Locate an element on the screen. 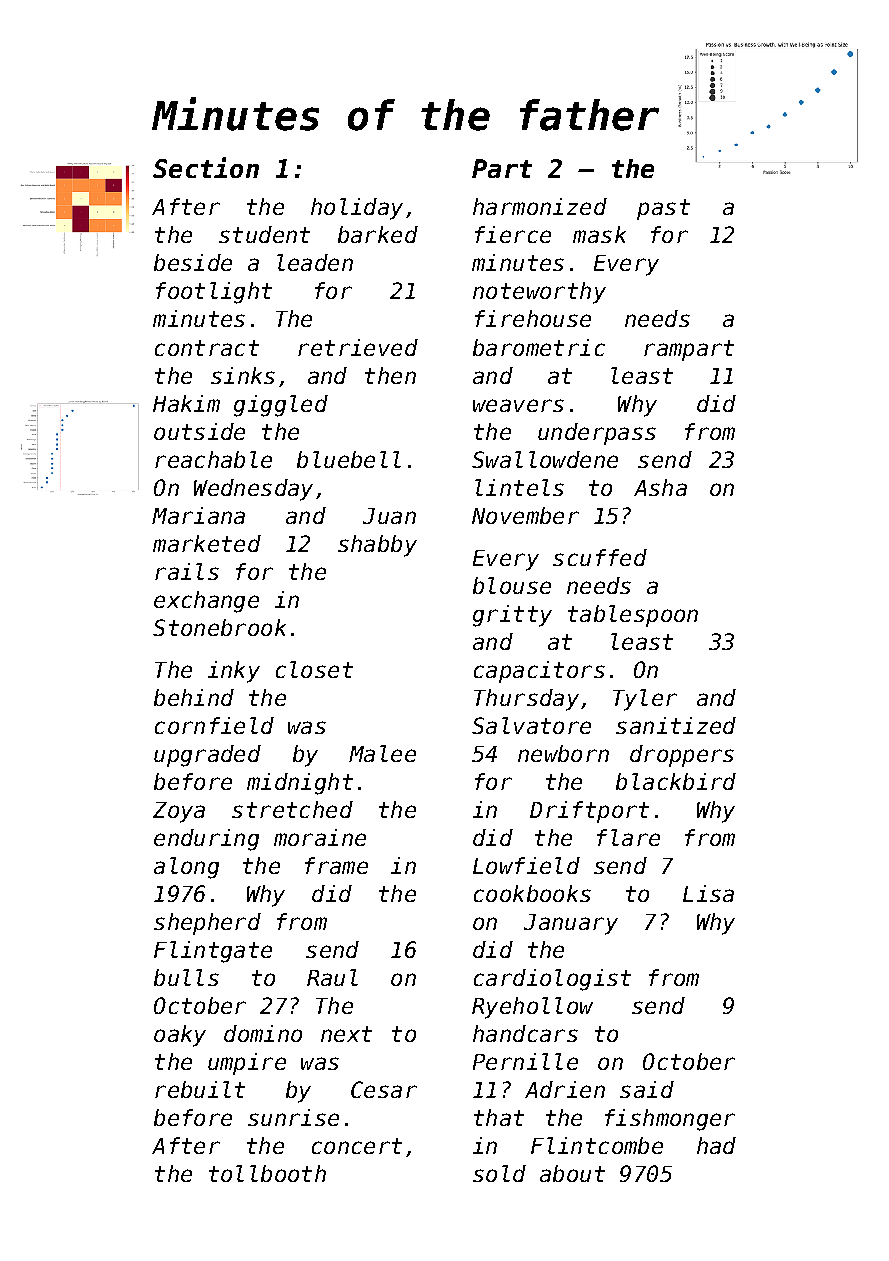 The height and width of the screenshot is (1261, 889). tollbooth is located at coordinates (267, 1173).
